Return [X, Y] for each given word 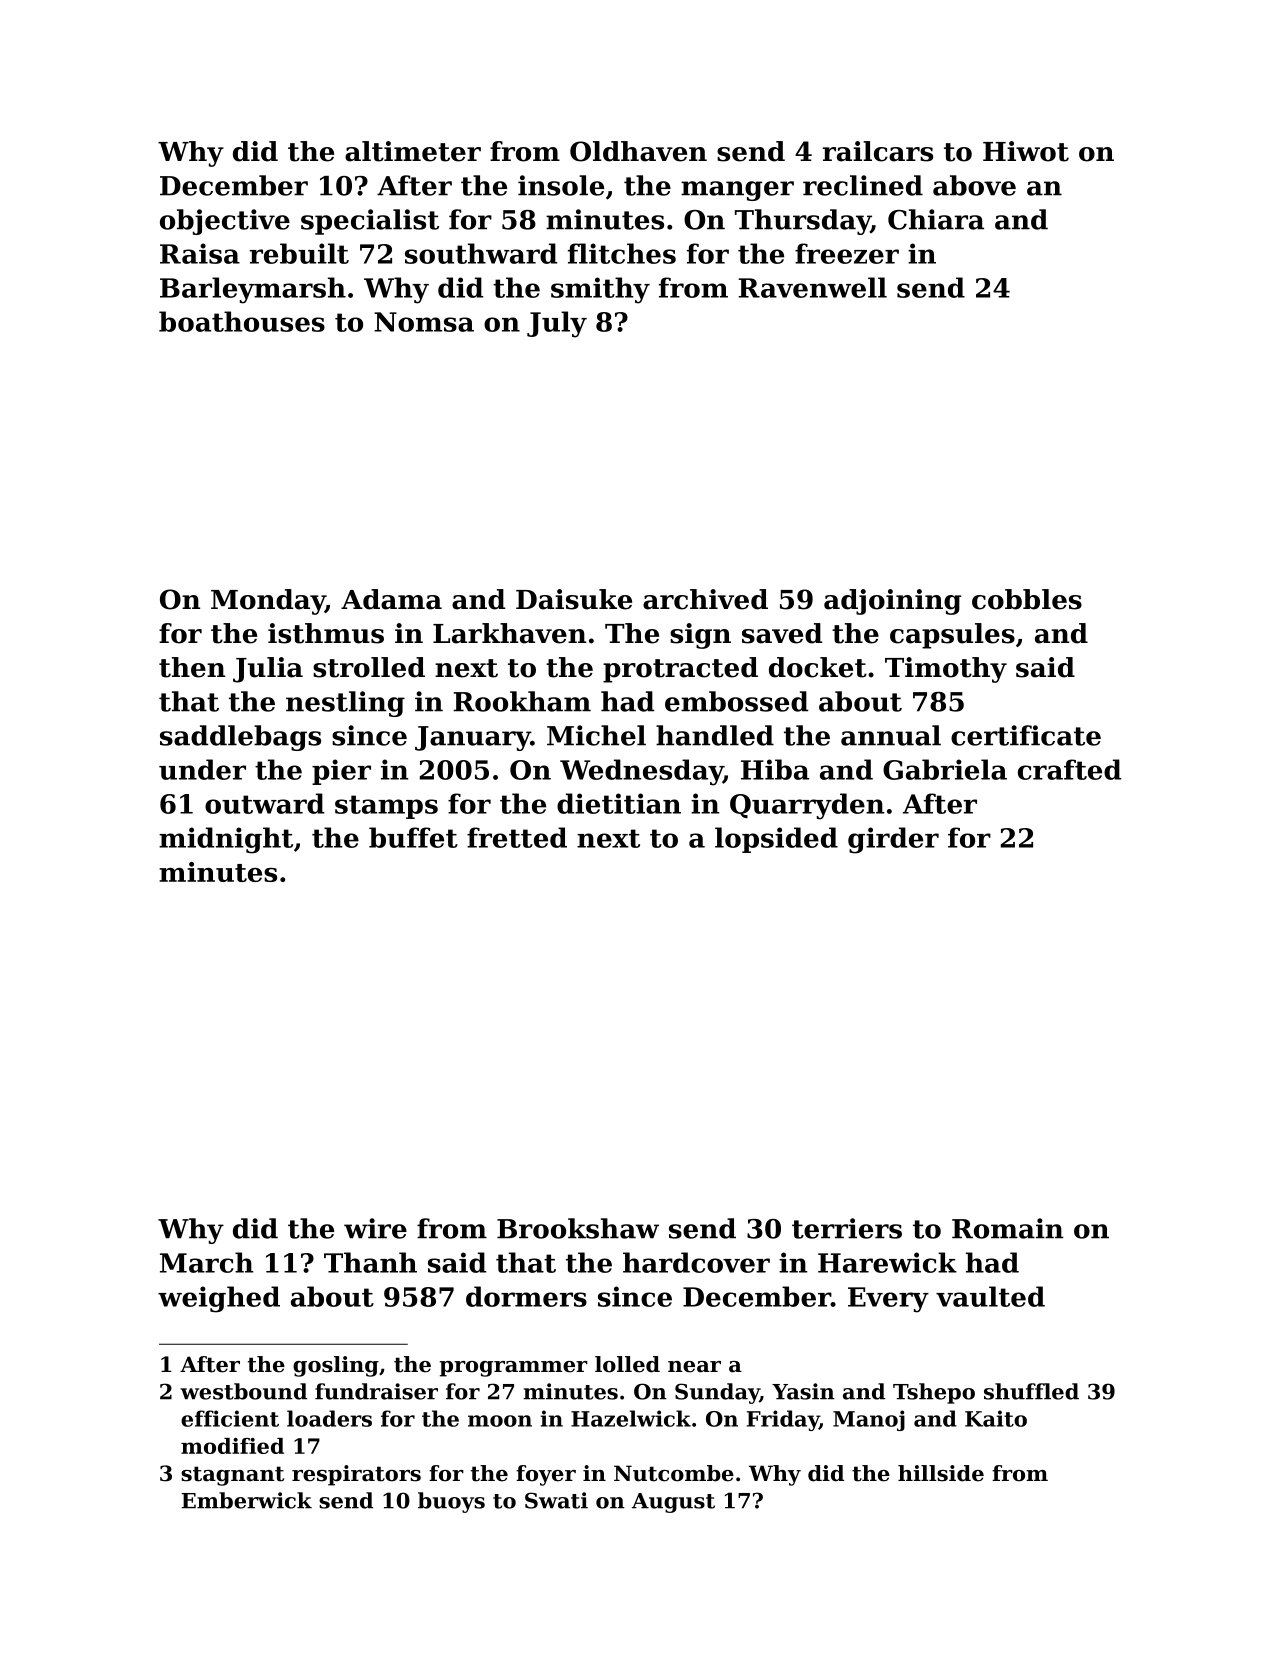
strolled [369, 667]
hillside [941, 1473]
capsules [952, 636]
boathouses [242, 321]
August [673, 1503]
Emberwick [246, 1500]
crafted [1069, 769]
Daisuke [574, 599]
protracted [680, 670]
